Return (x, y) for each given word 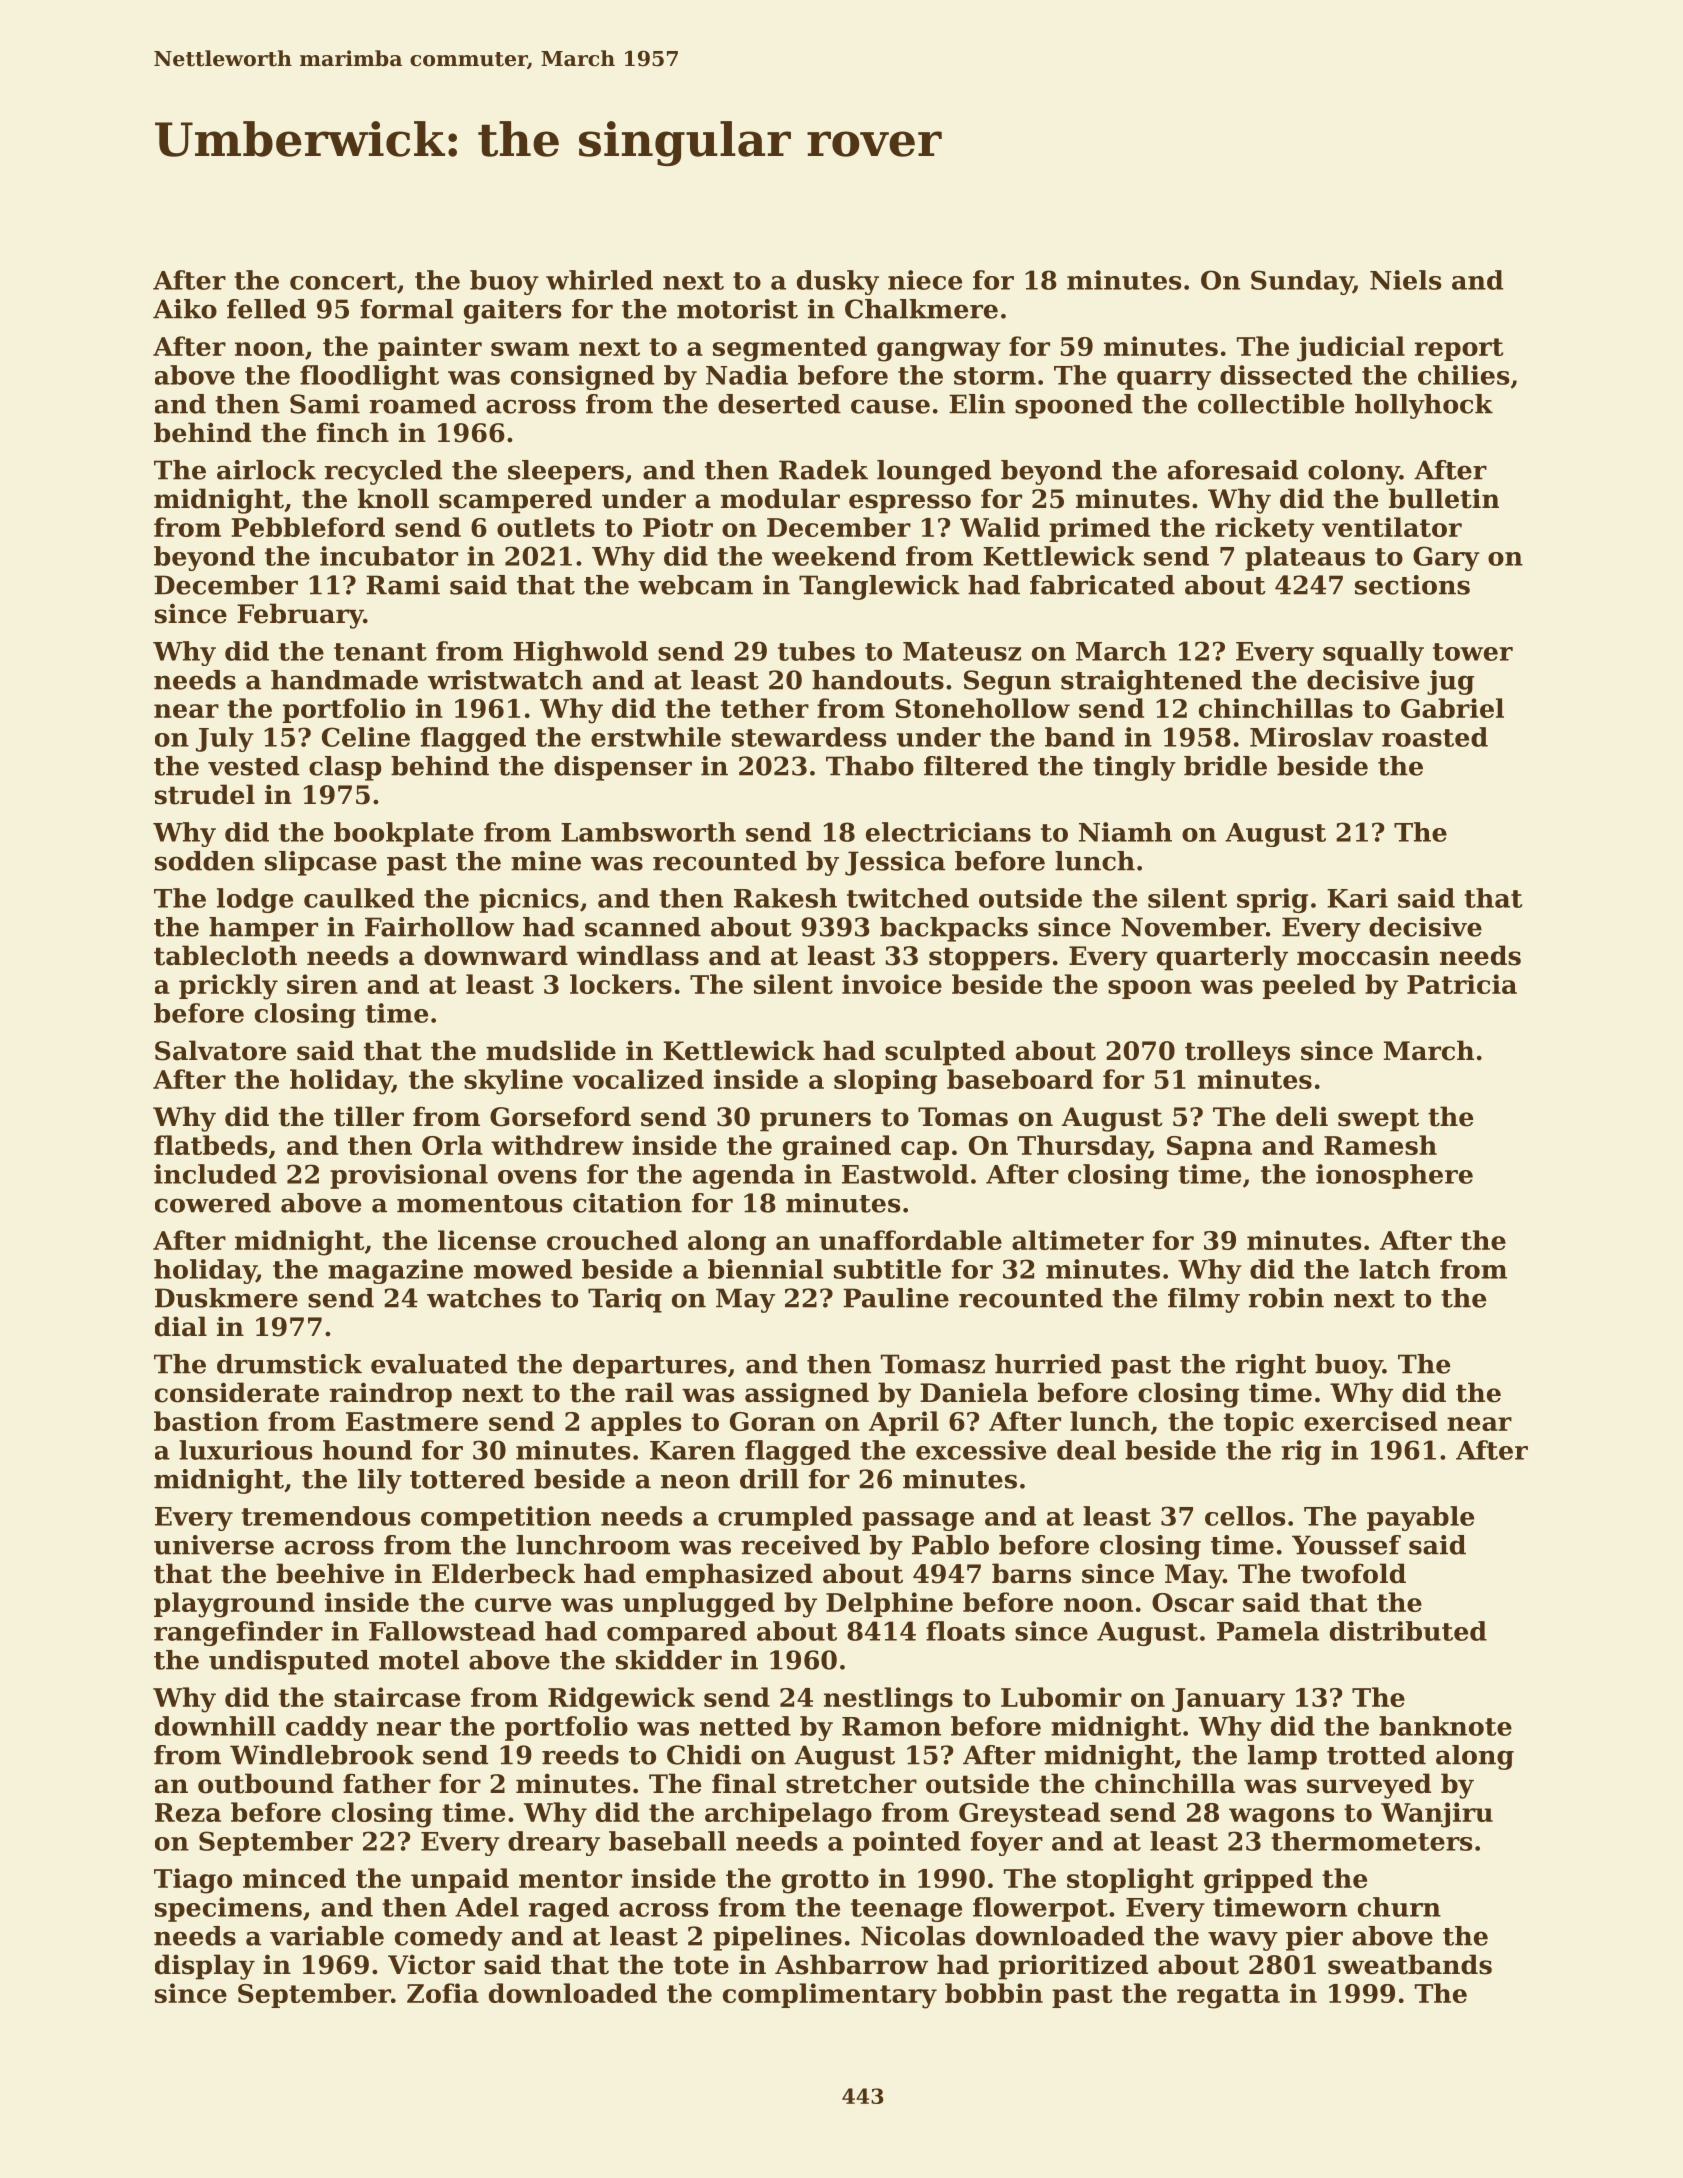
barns (1031, 1573)
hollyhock (1424, 406)
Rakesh (785, 898)
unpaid (460, 1880)
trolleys (1237, 1053)
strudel (205, 794)
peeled (1309, 986)
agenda (744, 1176)
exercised (1370, 1421)
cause (890, 406)
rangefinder (238, 1633)
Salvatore (220, 1050)
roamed (422, 404)
